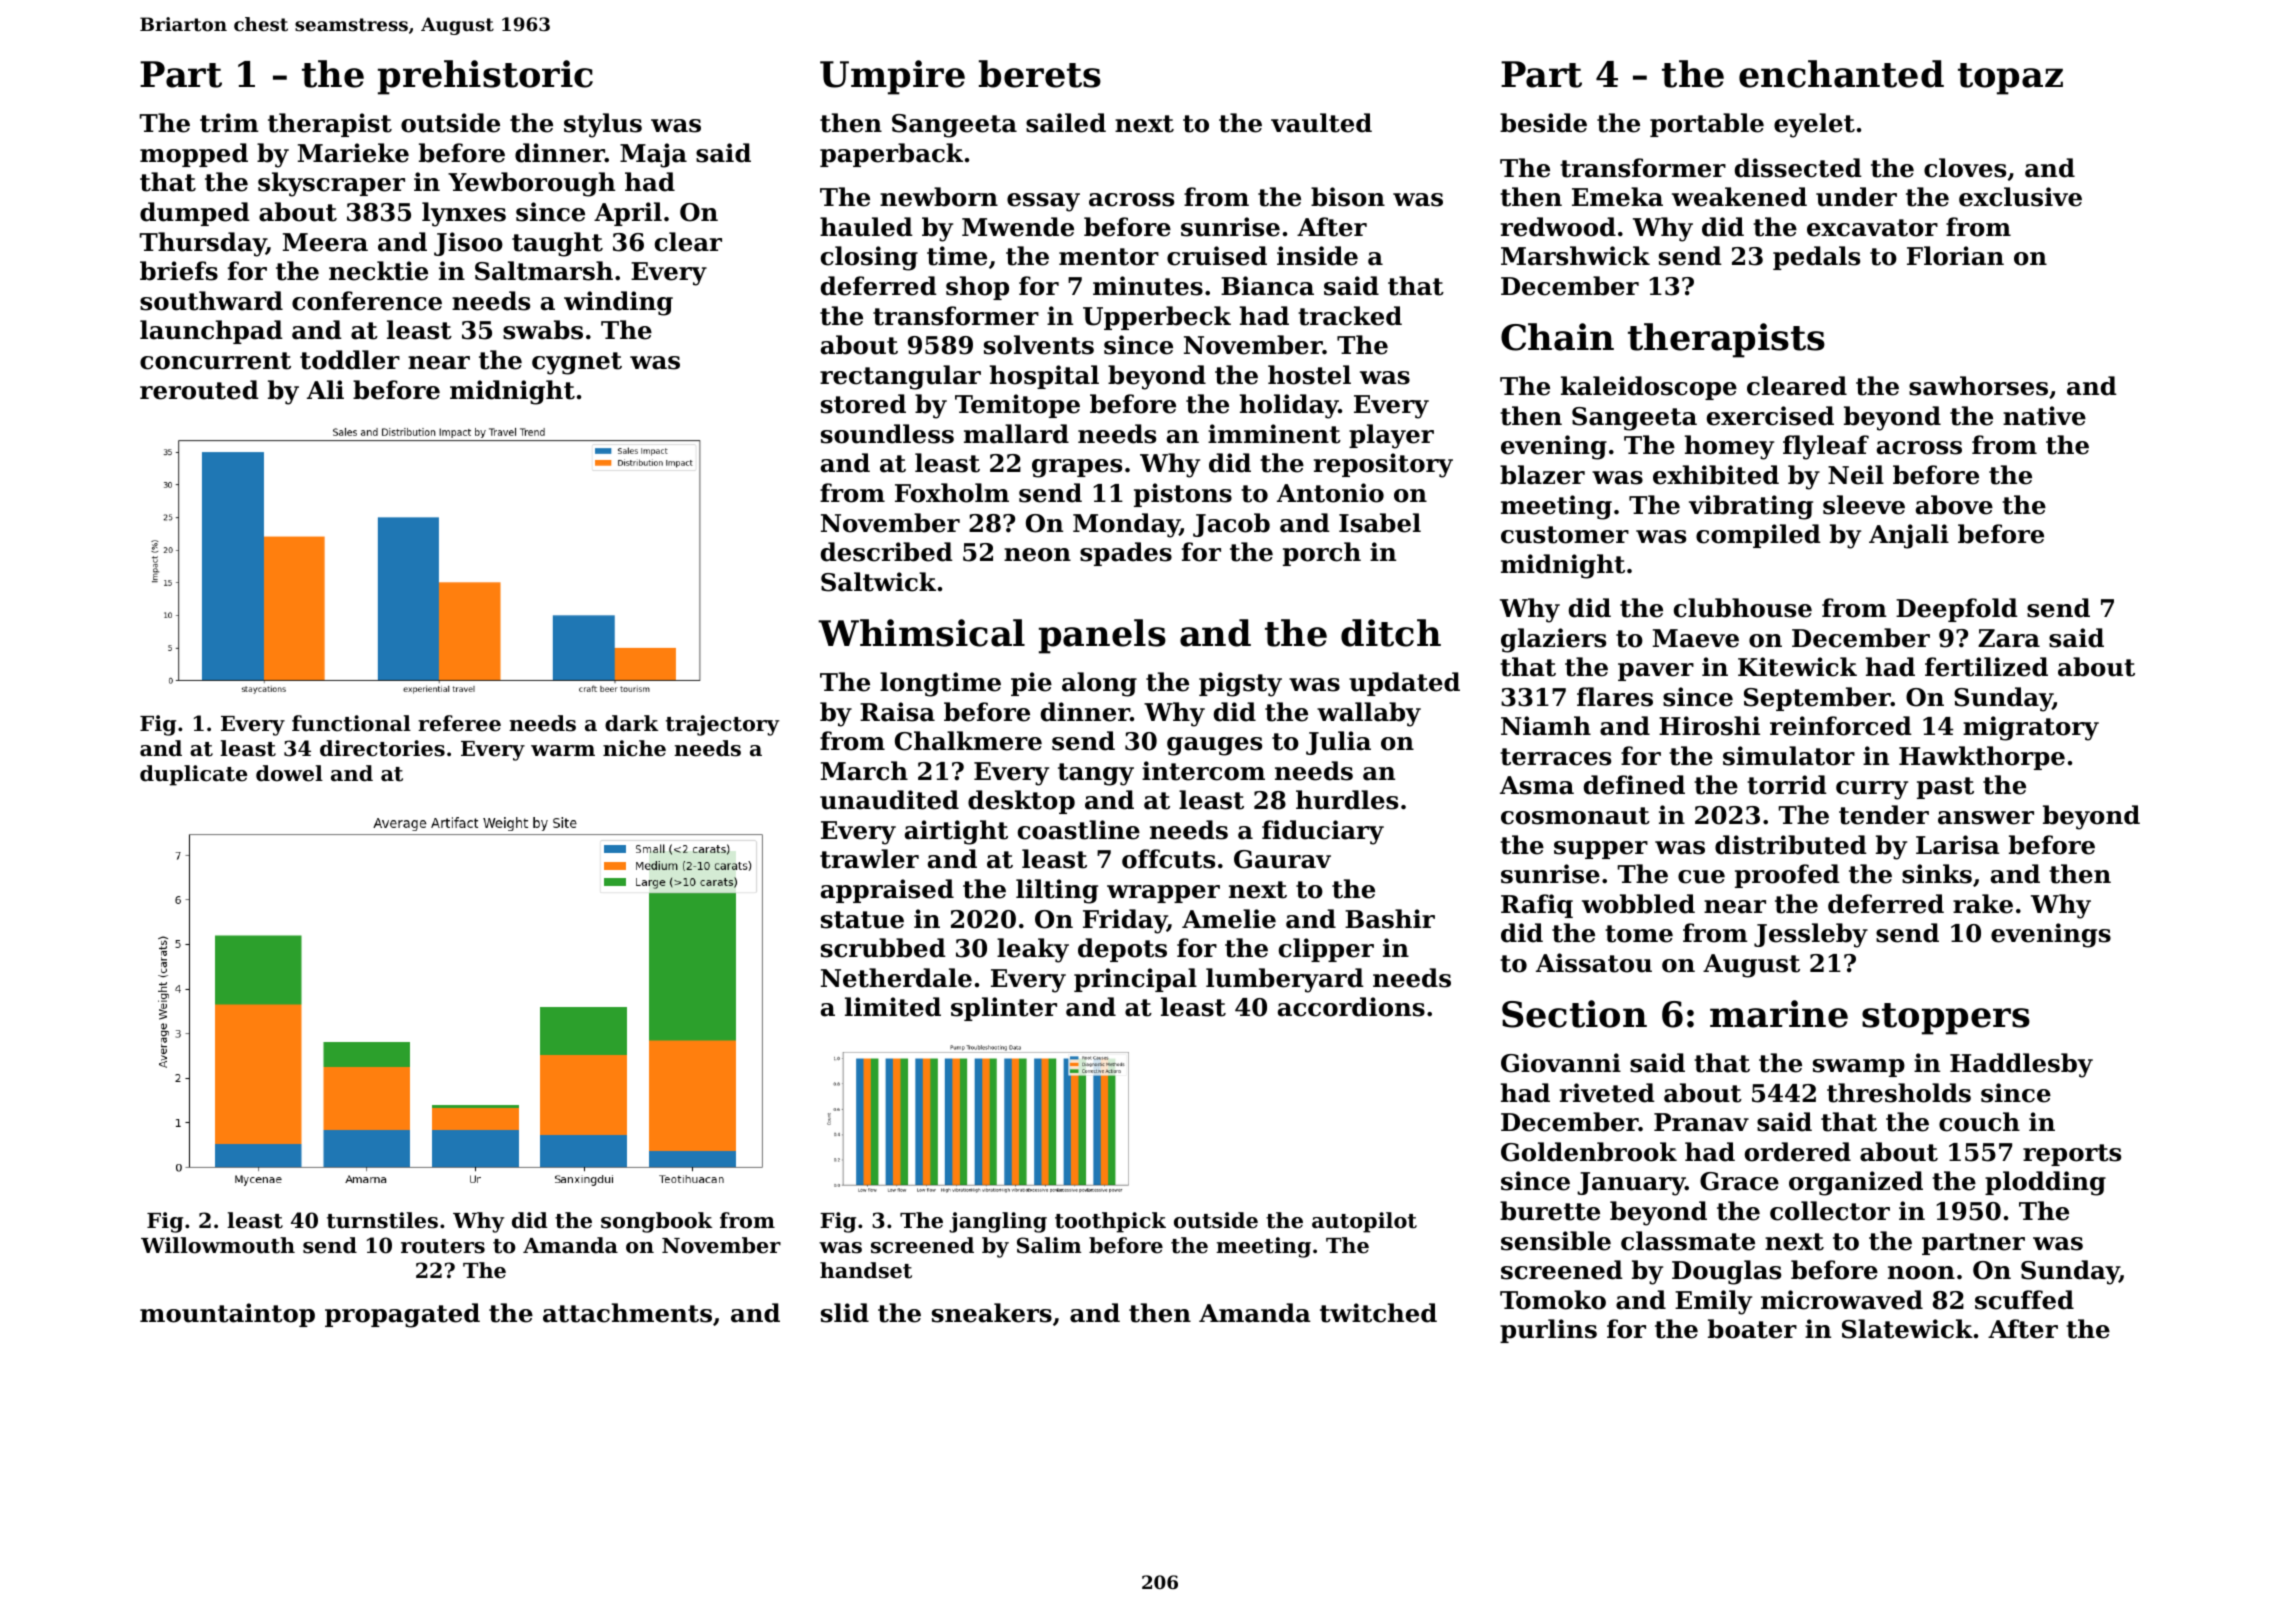 The height and width of the image is (1614, 2282). Describe the element at coordinates (1751, 507) in the image. I see `vibrating` at that location.
